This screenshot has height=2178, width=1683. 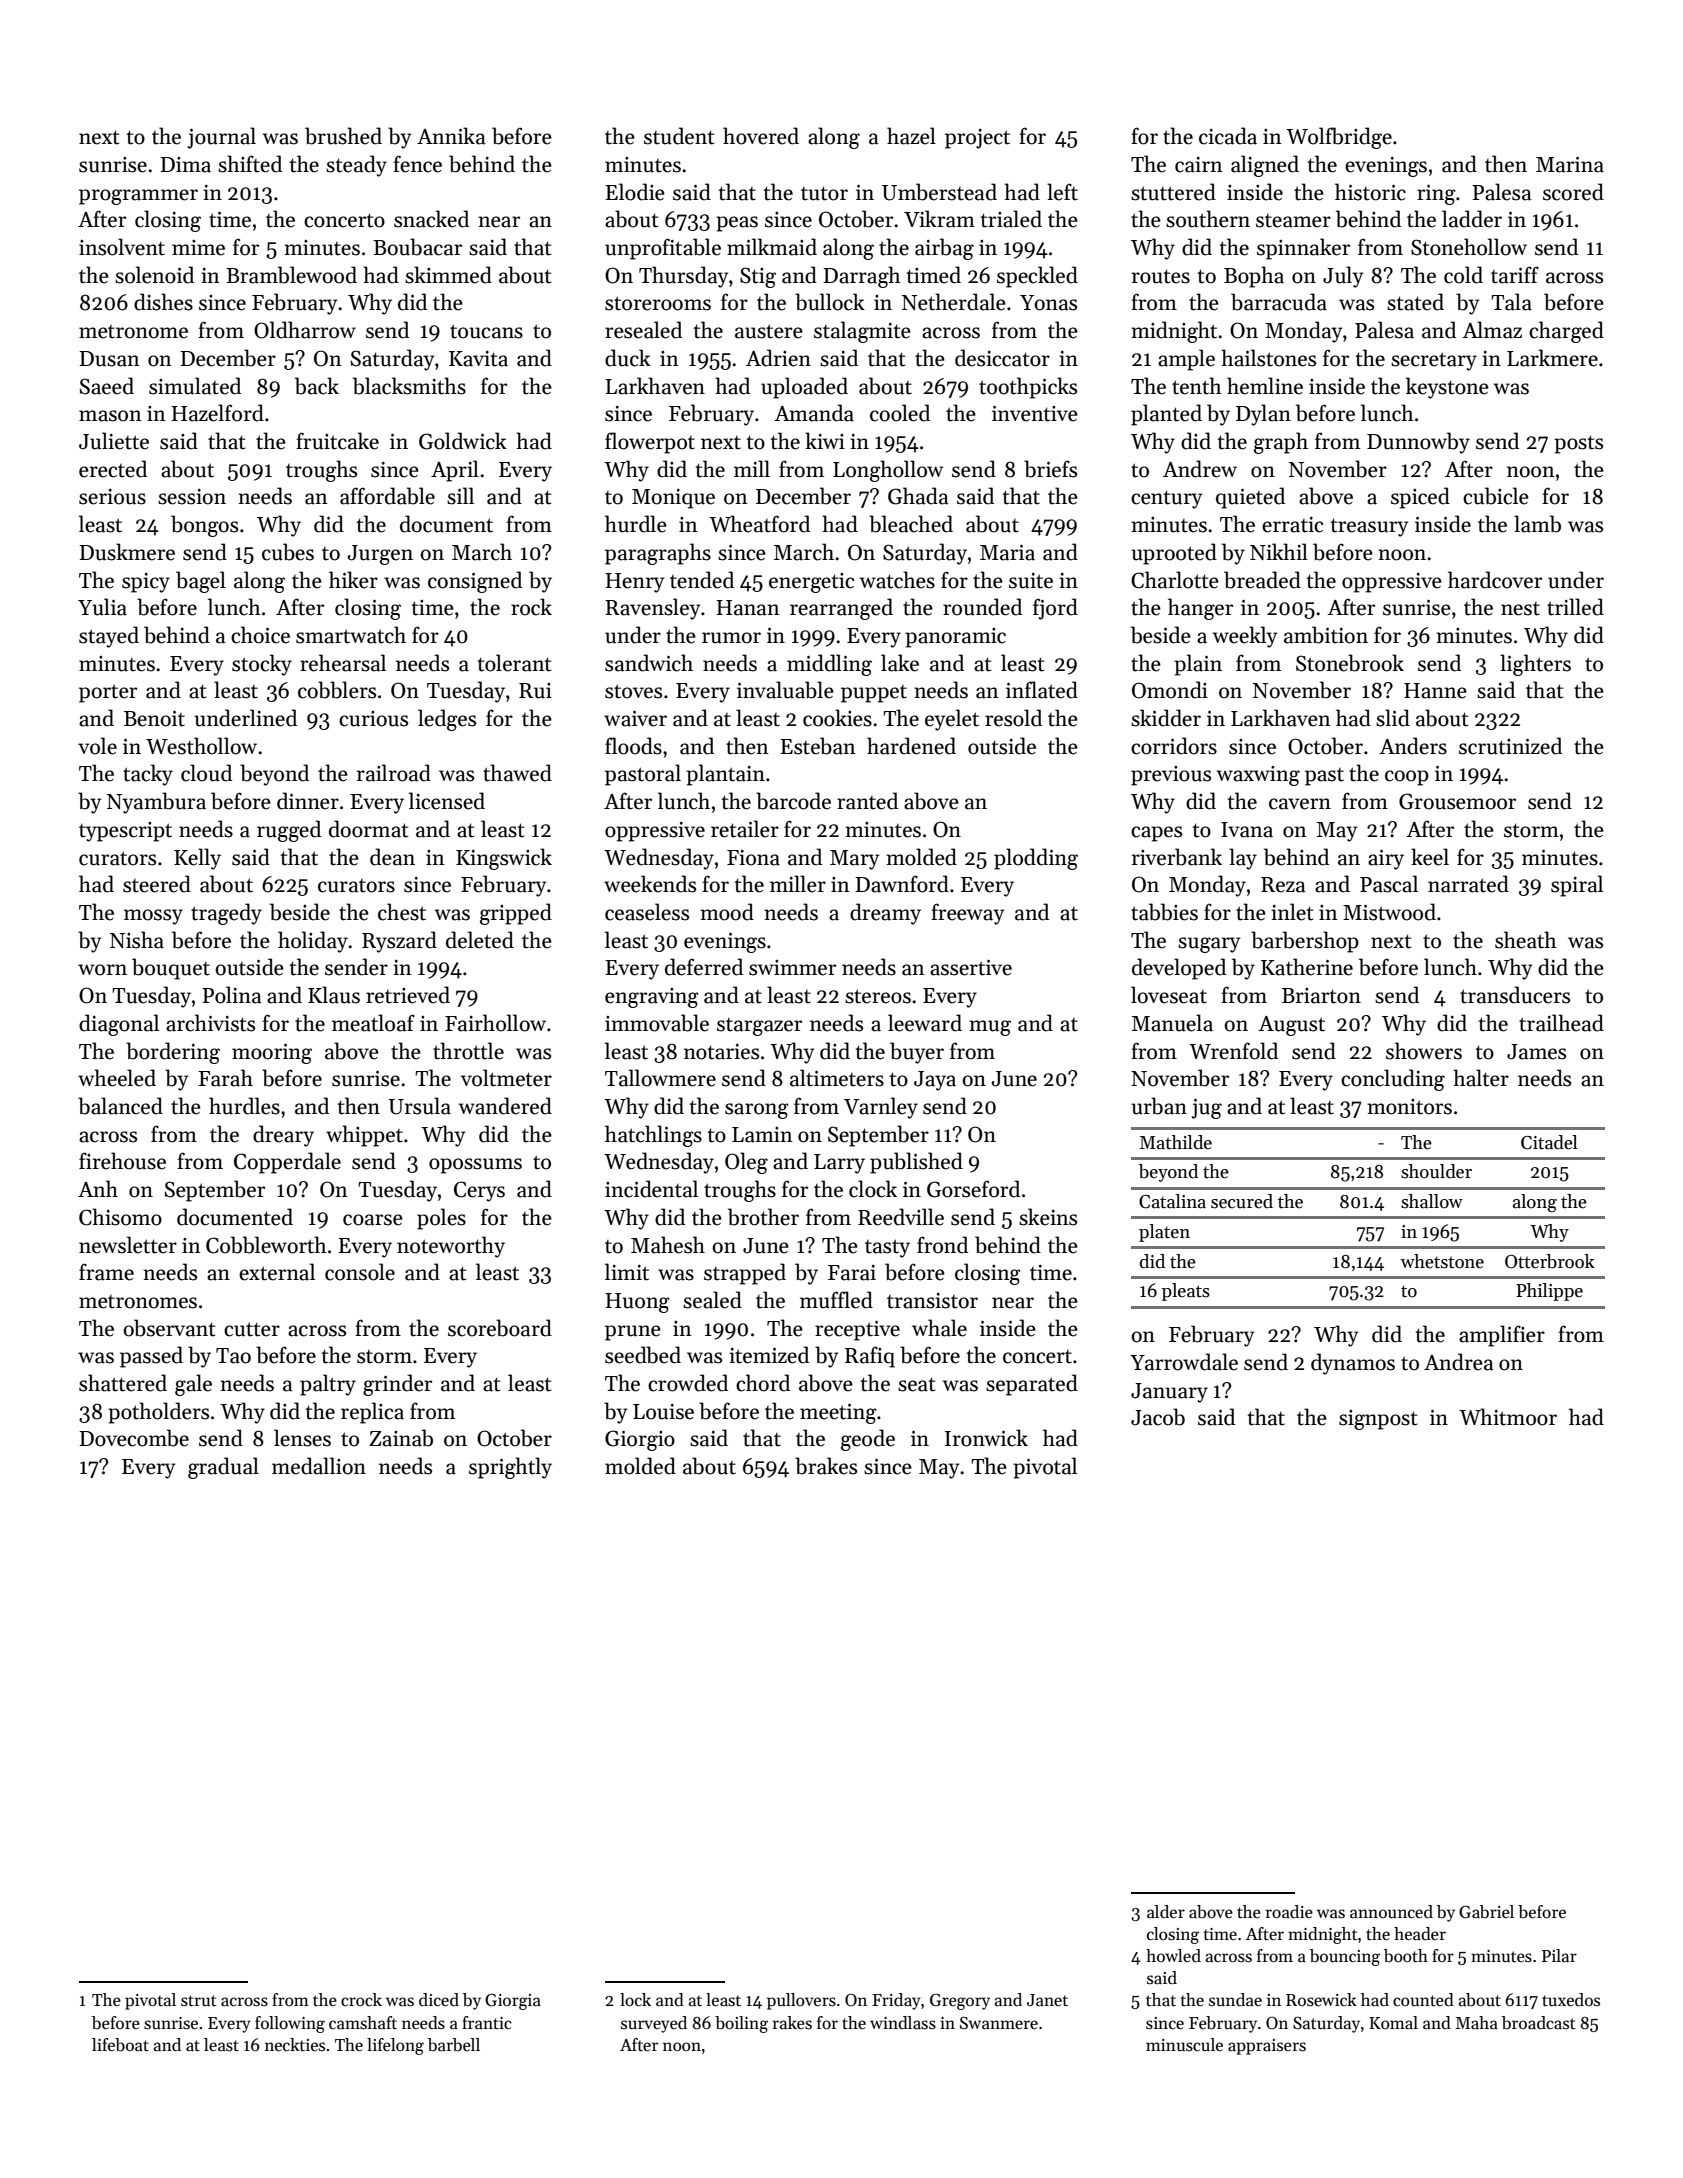 What do you see at coordinates (1435, 691) in the screenshot?
I see `Hanne` at bounding box center [1435, 691].
